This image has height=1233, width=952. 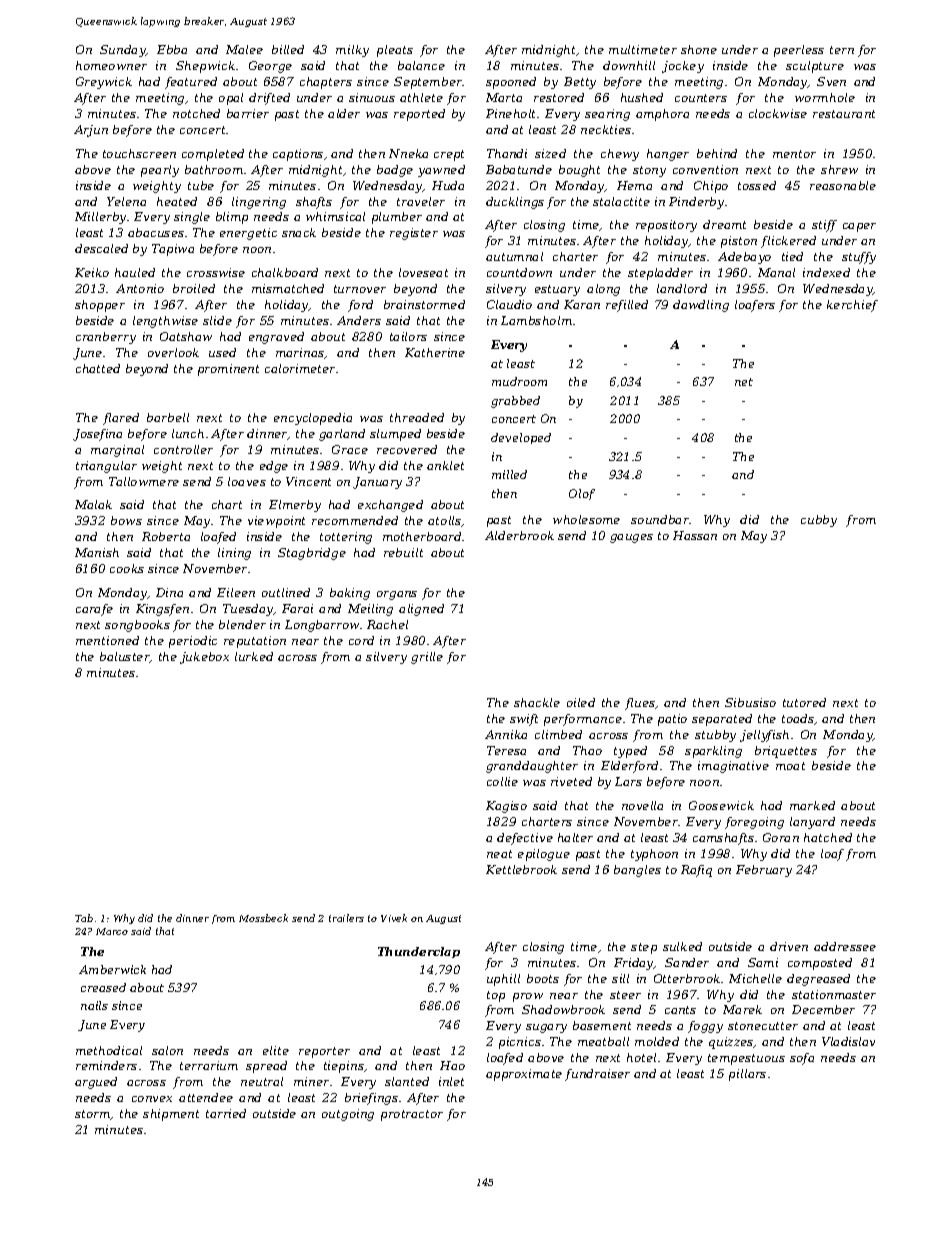 I want to click on Sibusiso, so click(x=750, y=702).
